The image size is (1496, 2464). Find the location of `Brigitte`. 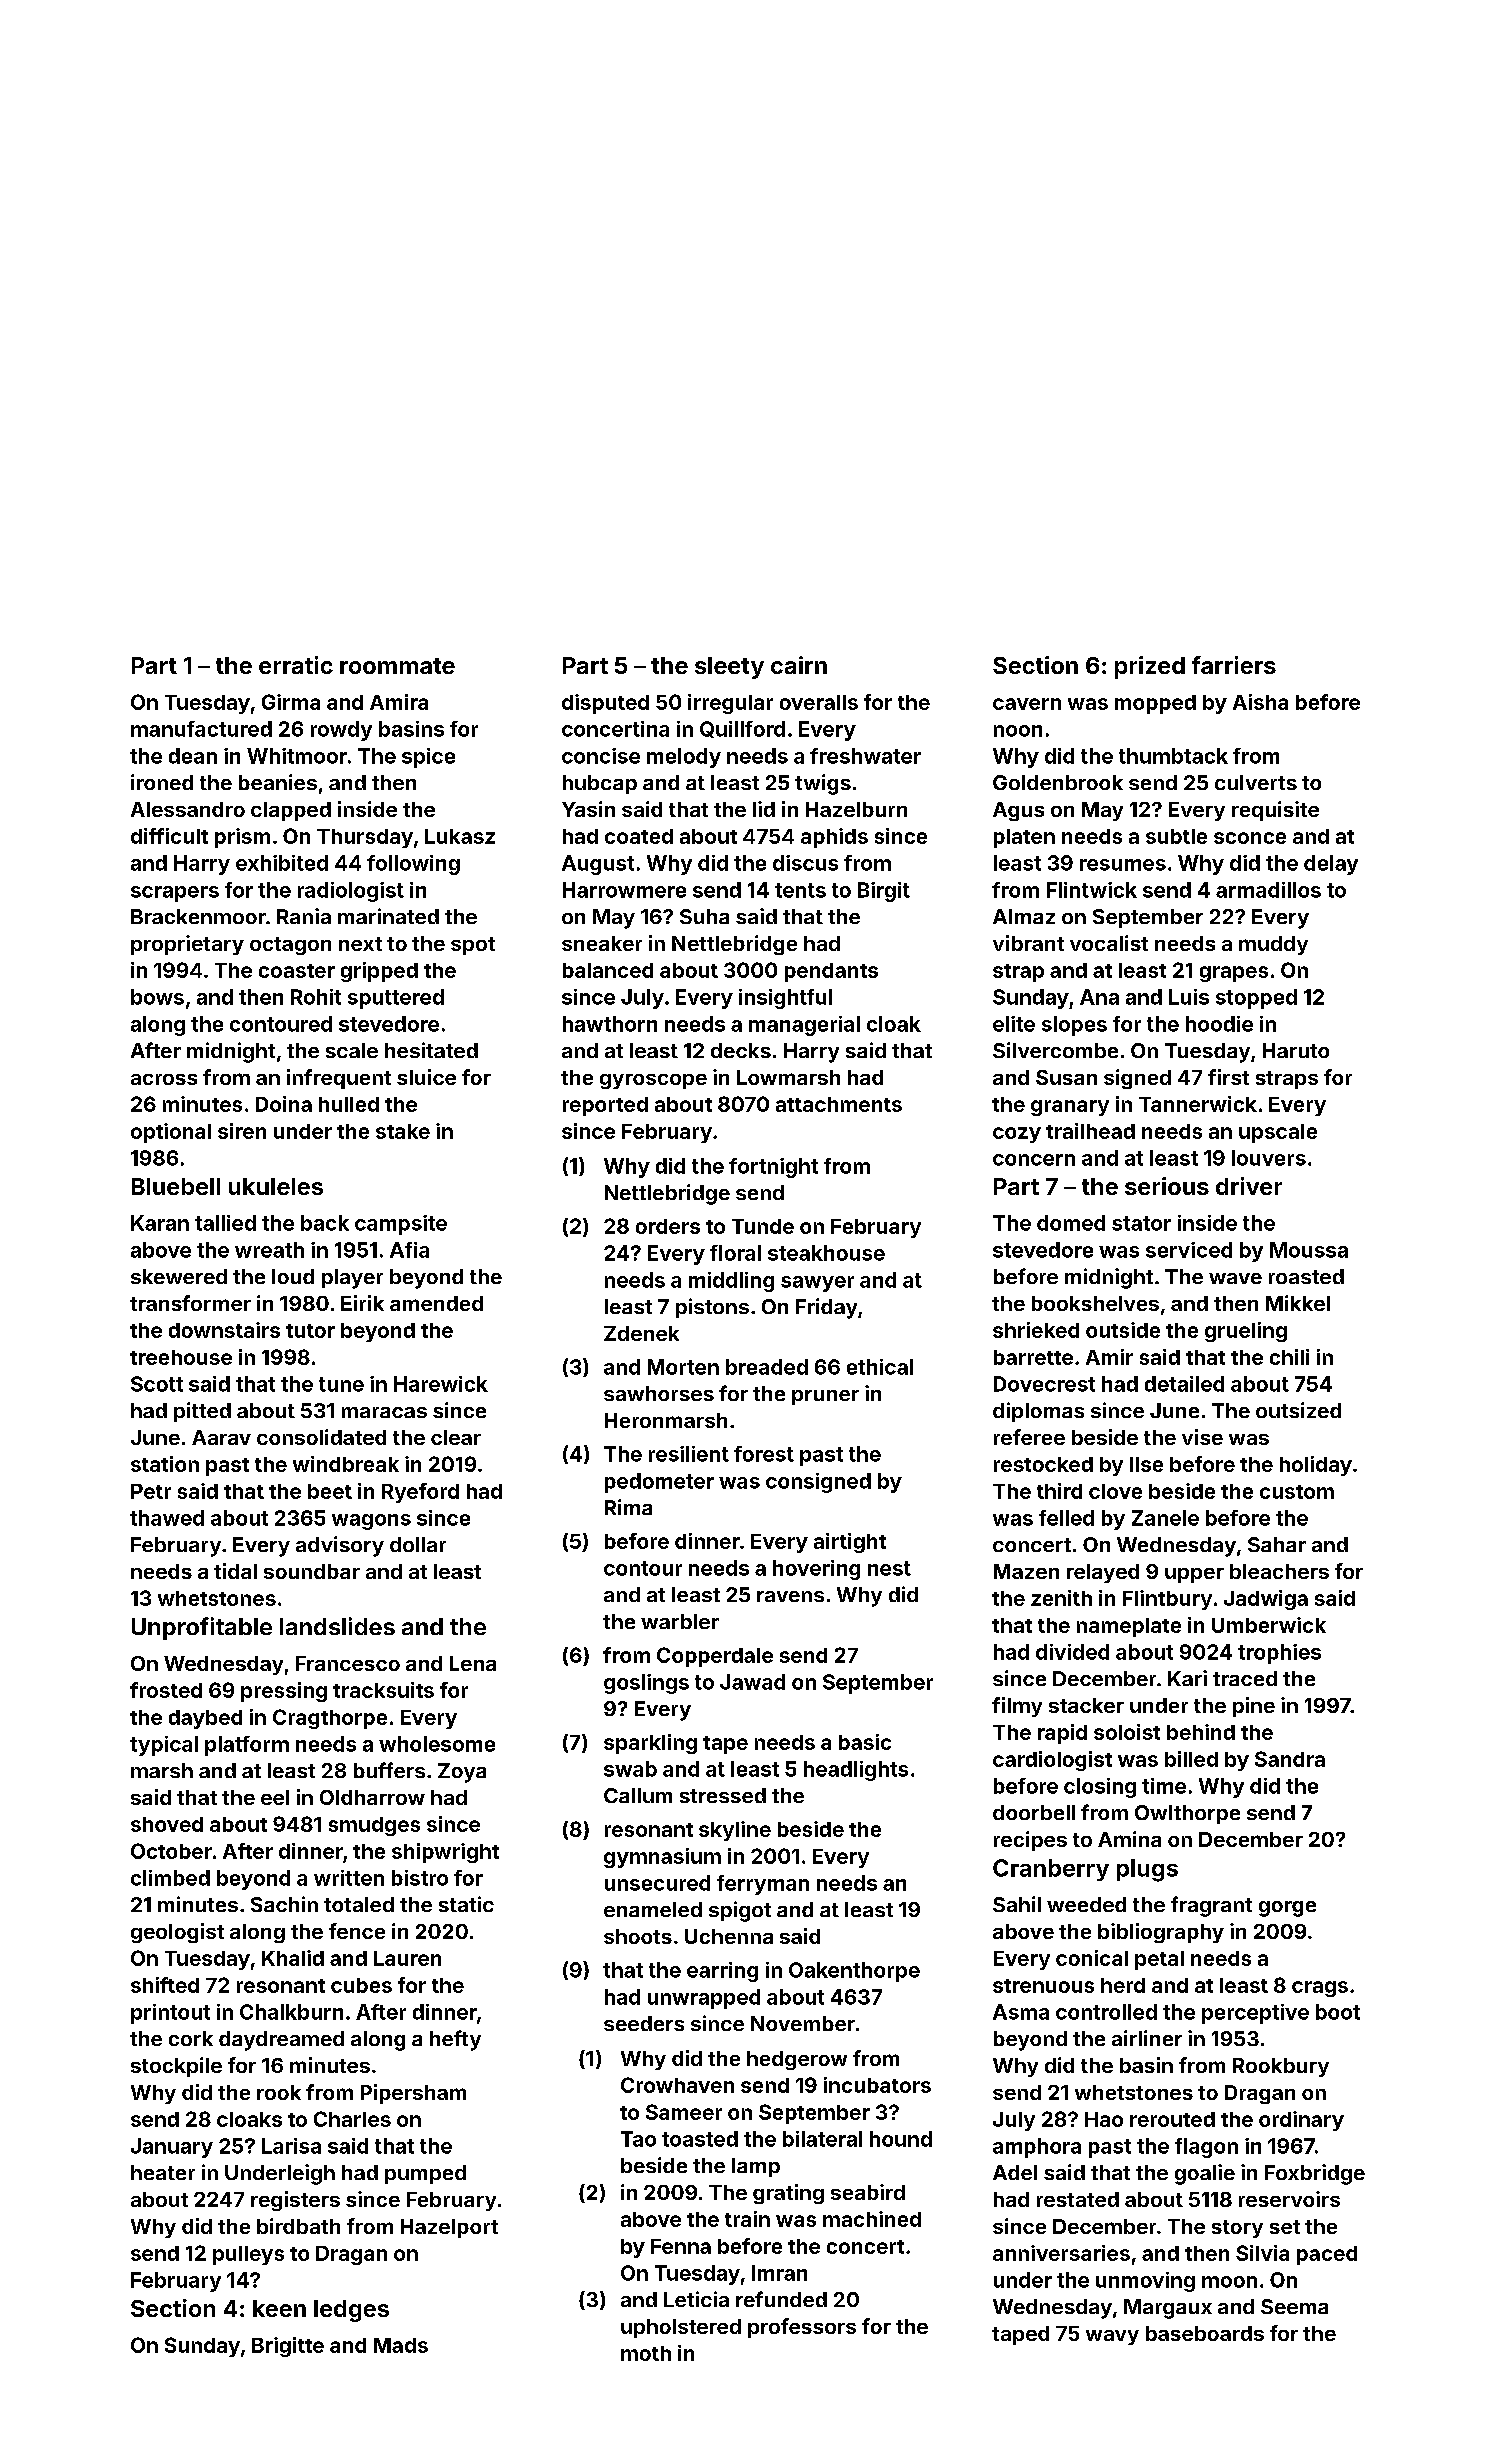

Brigitte is located at coordinates (288, 2347).
